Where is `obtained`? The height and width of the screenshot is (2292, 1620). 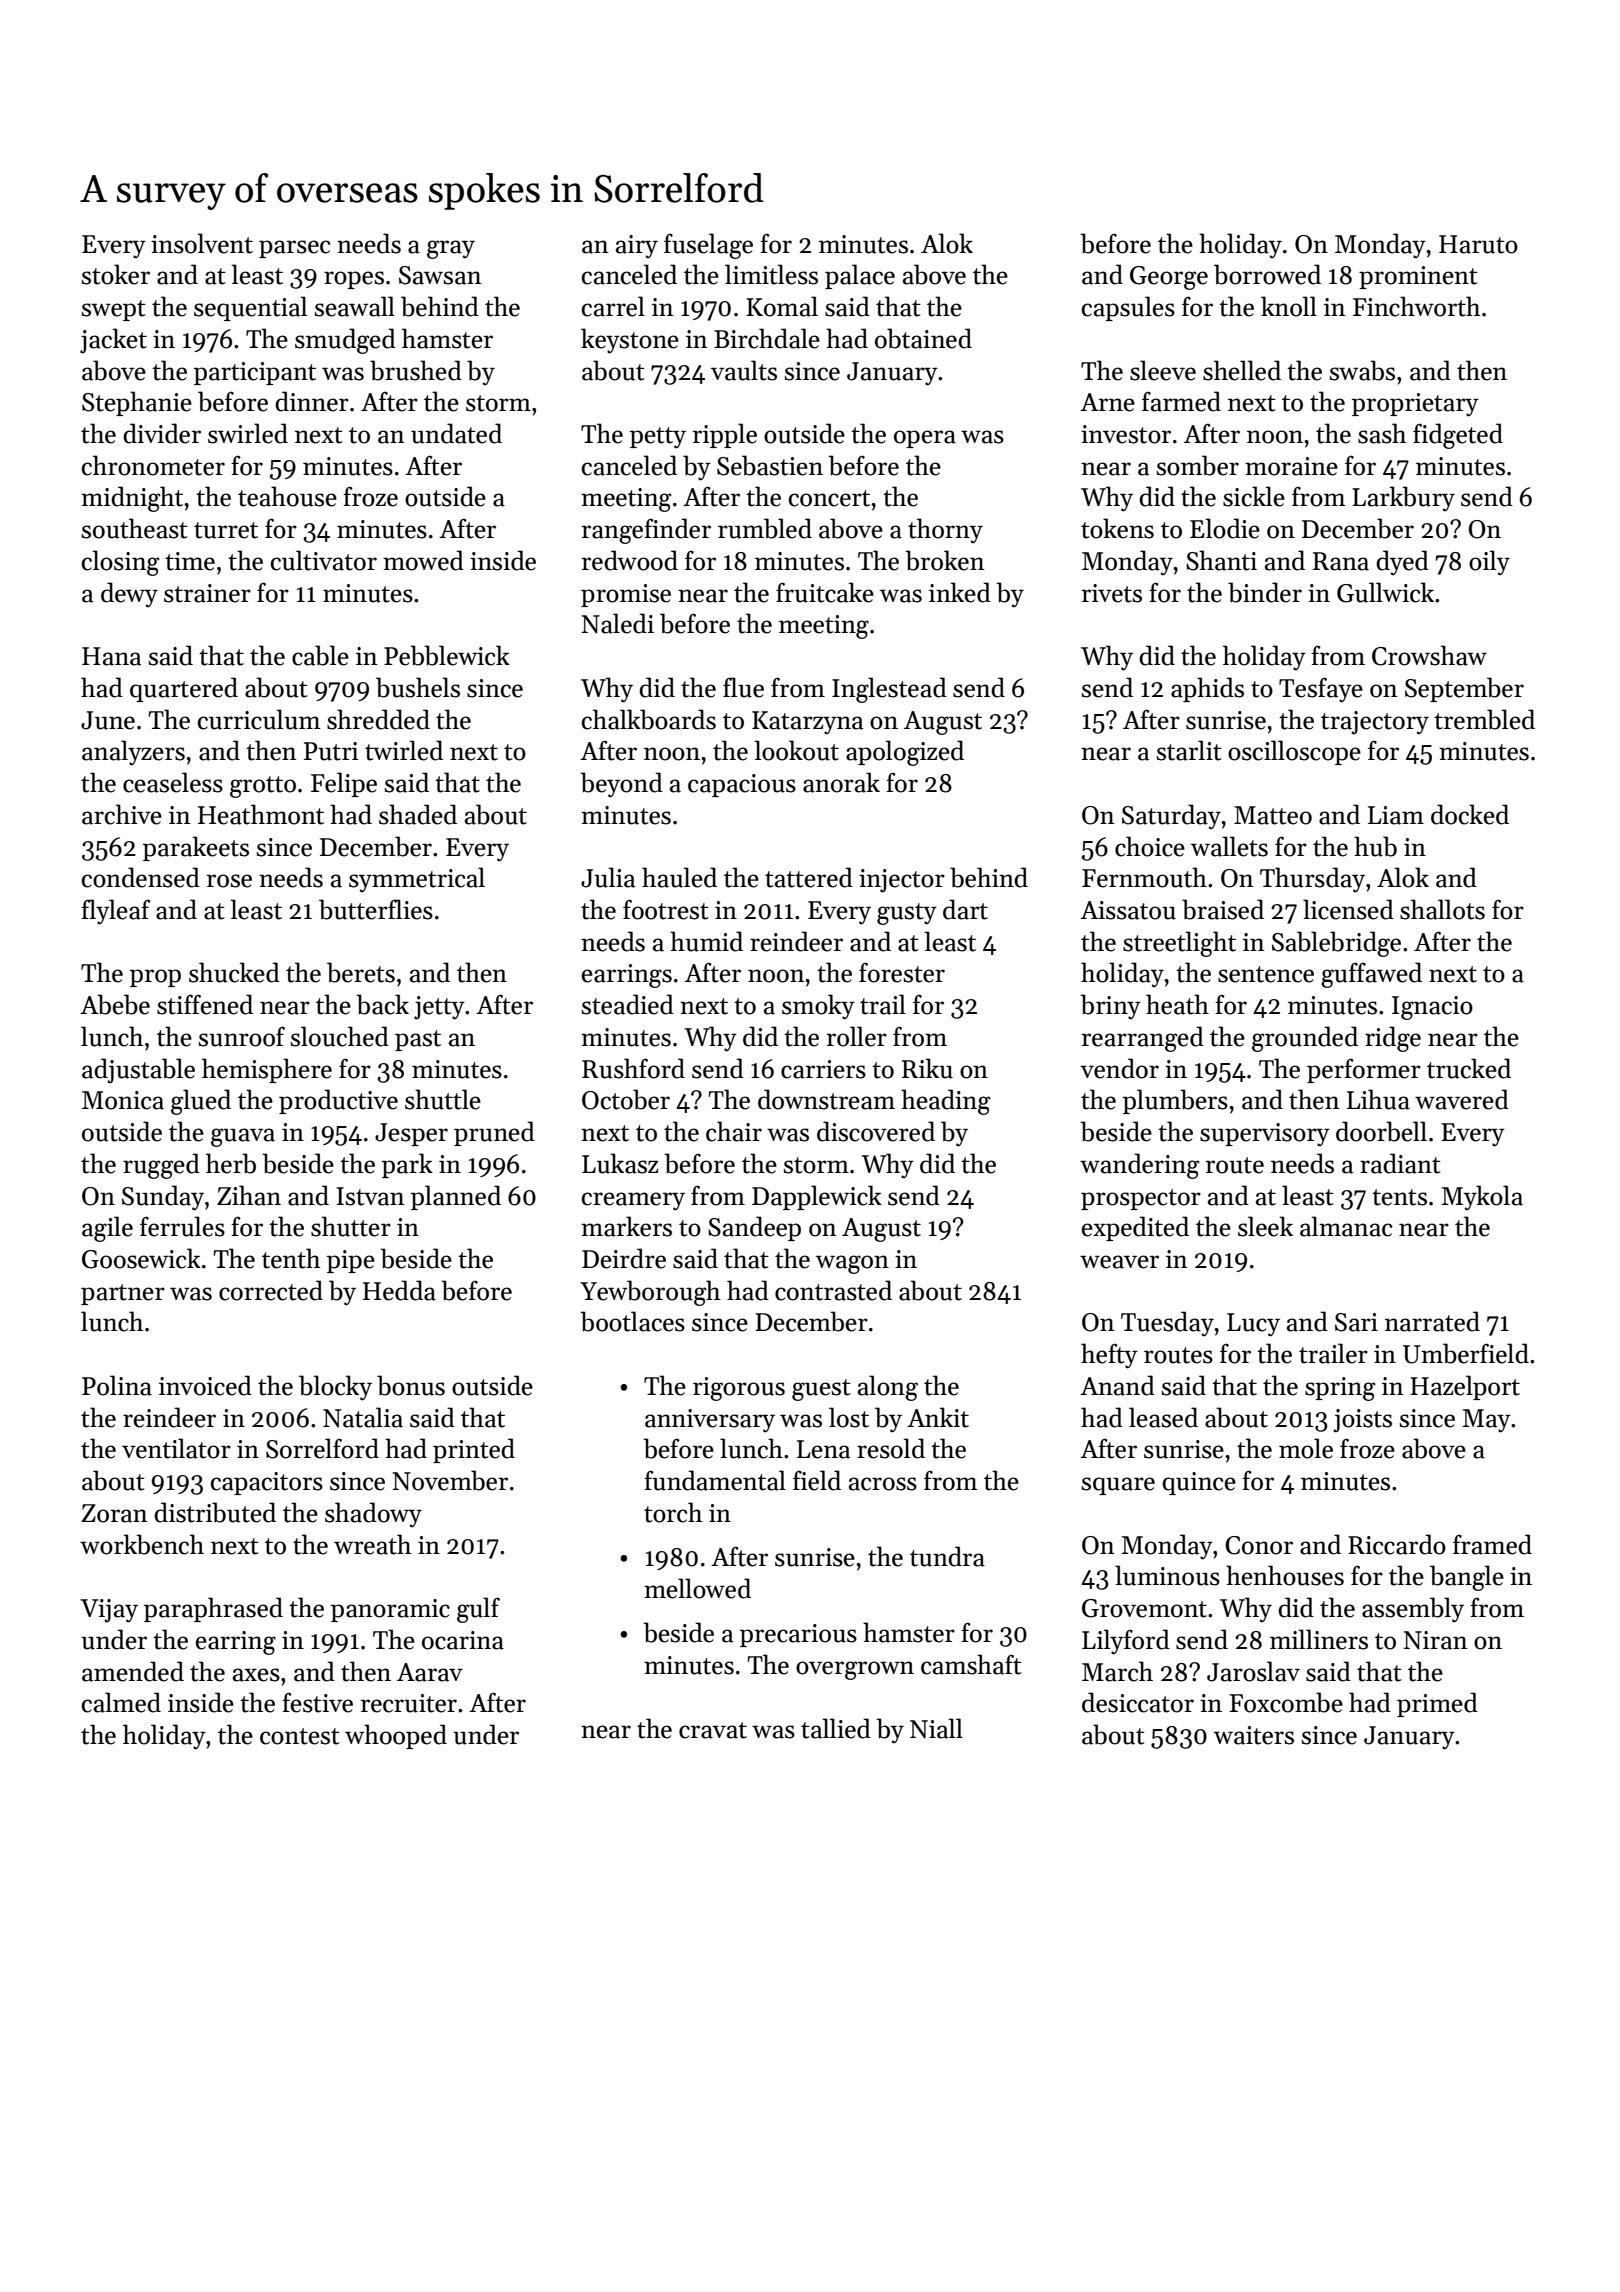
obtained is located at coordinates (923, 338).
